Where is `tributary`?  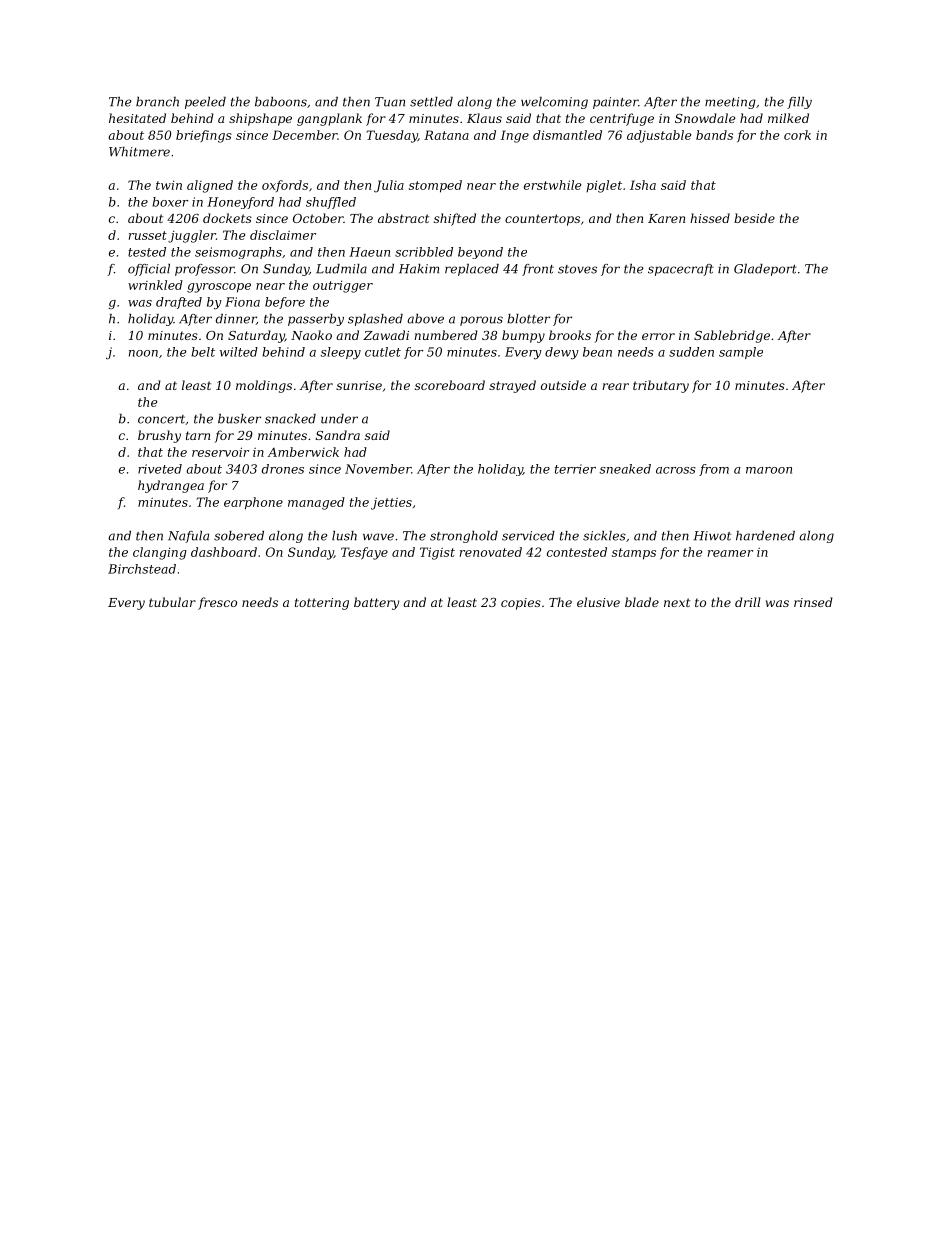
tributary is located at coordinates (661, 386).
